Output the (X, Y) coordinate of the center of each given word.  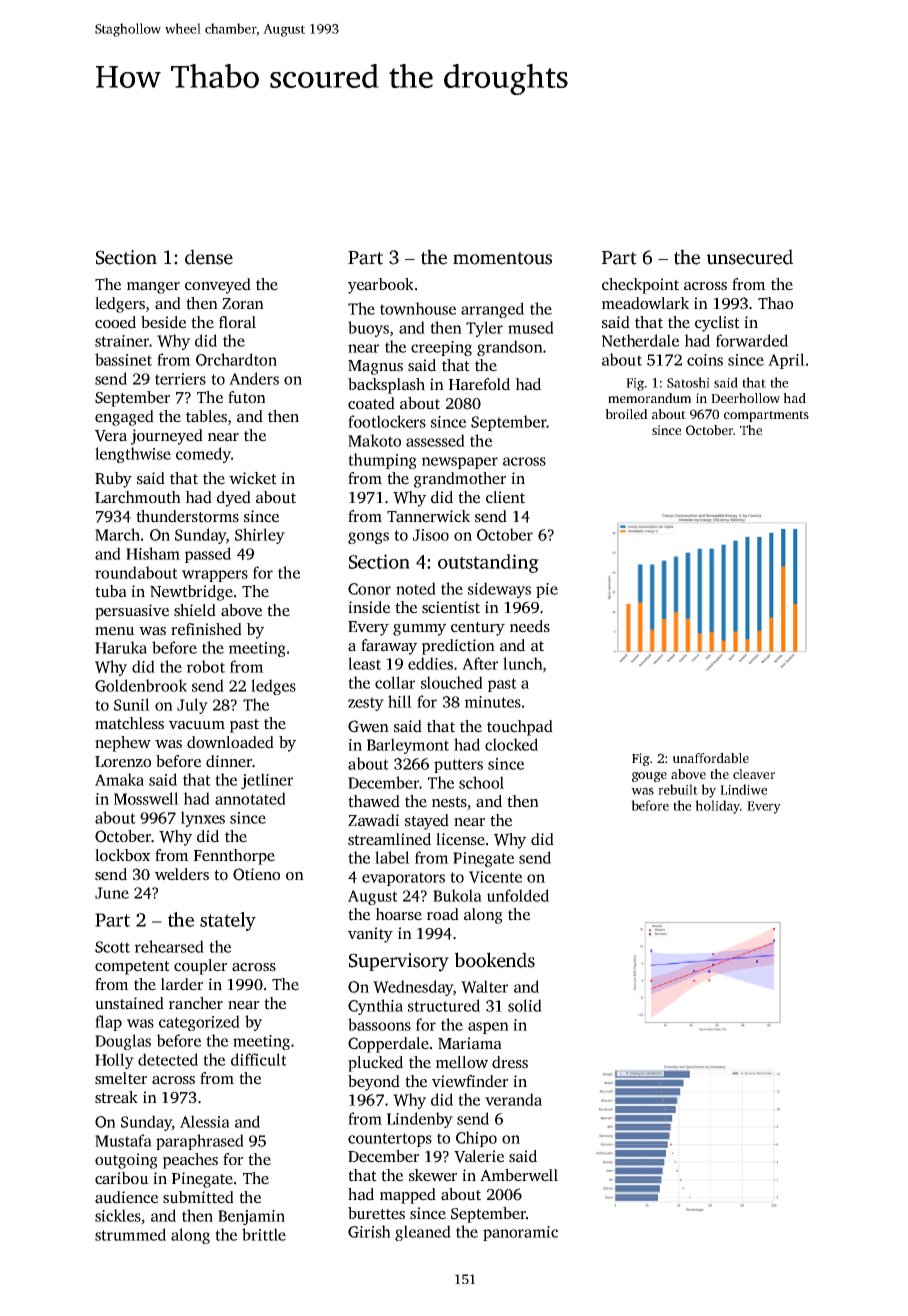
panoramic (520, 1233)
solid (525, 1005)
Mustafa (123, 1140)
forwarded (752, 340)
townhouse (418, 308)
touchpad (520, 728)
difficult (259, 1059)
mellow (462, 1062)
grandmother (460, 480)
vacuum (197, 725)
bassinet (123, 359)
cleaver (754, 774)
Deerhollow (745, 398)
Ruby (113, 480)
